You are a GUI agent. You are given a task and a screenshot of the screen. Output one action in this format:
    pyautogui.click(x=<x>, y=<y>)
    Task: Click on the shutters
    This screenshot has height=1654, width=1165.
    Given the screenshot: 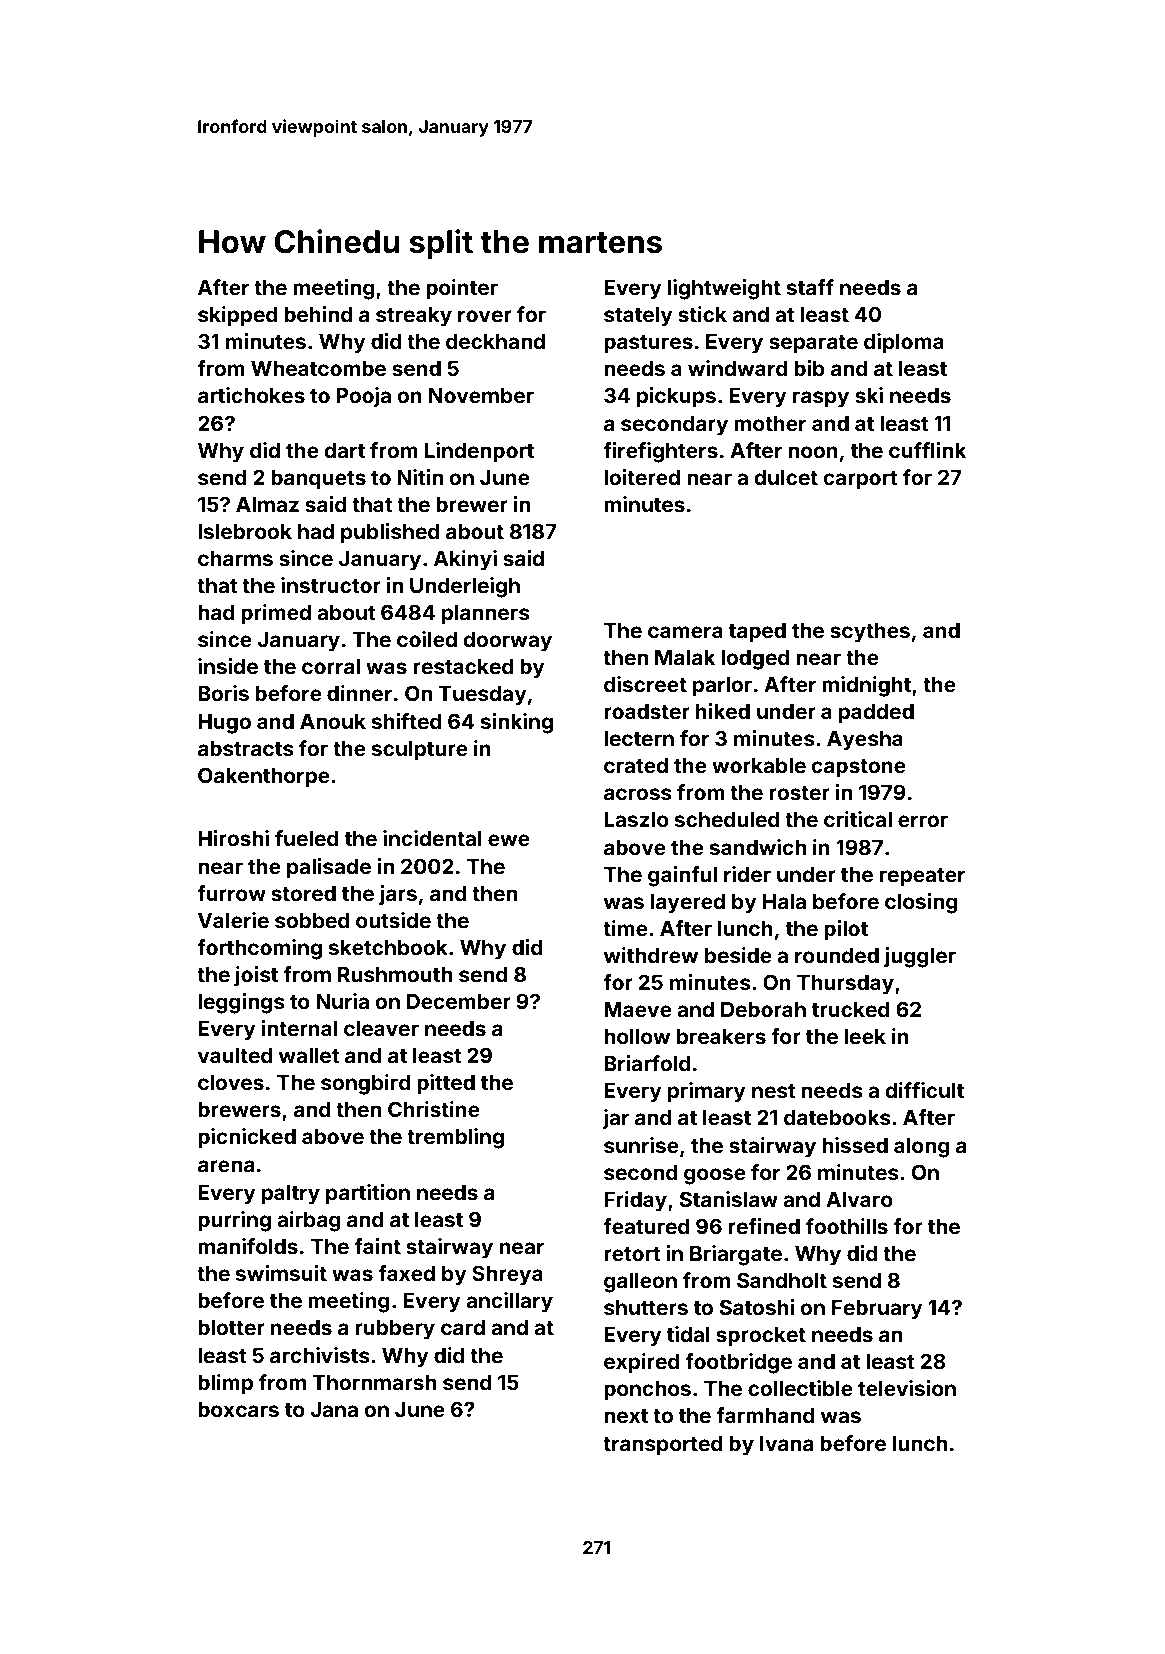 What is the action you would take?
    pyautogui.click(x=646, y=1307)
